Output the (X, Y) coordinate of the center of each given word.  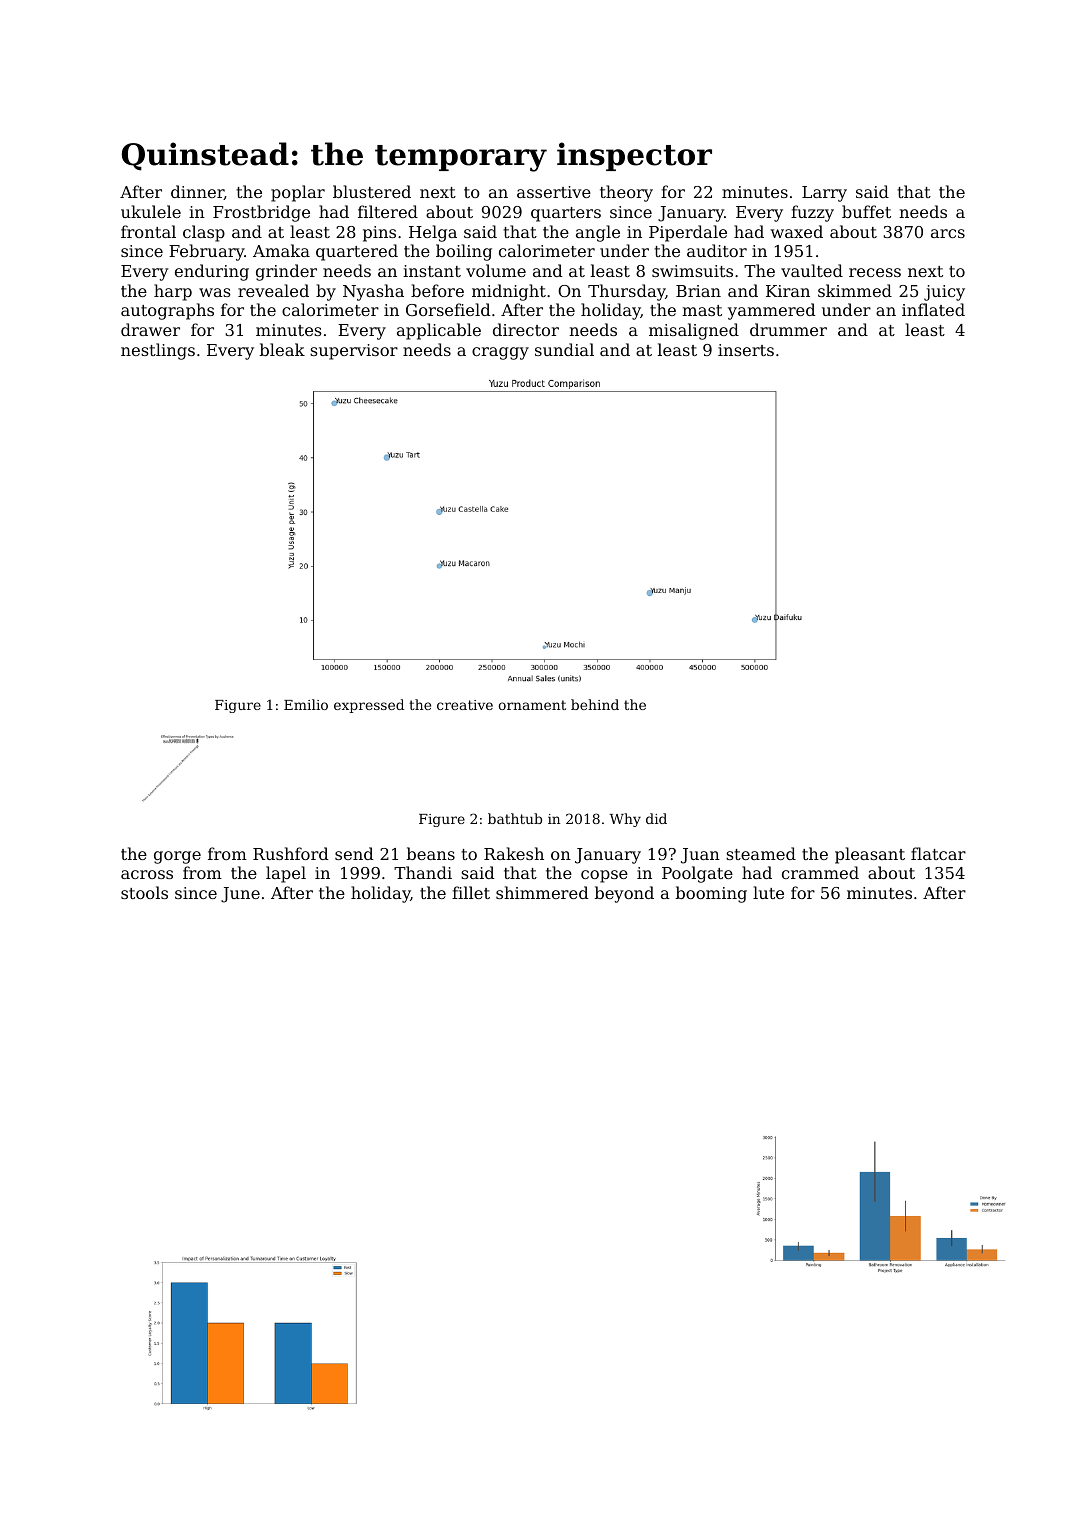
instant (432, 271)
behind (595, 704)
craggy (500, 353)
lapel (286, 874)
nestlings (158, 351)
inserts (746, 350)
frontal (148, 231)
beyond (624, 894)
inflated (933, 309)
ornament (532, 705)
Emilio (306, 704)
